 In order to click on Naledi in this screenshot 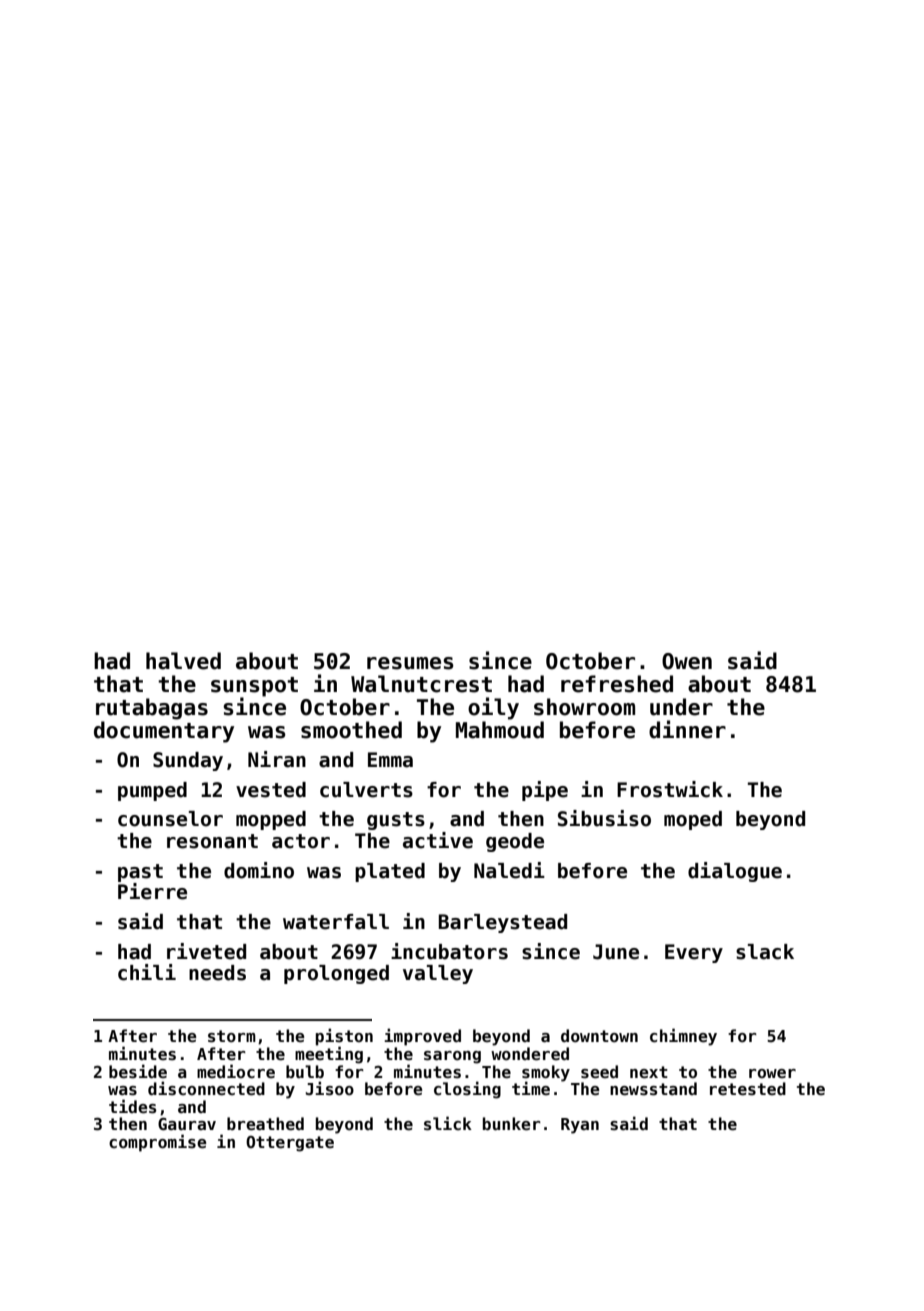, I will do `click(509, 870)`.
